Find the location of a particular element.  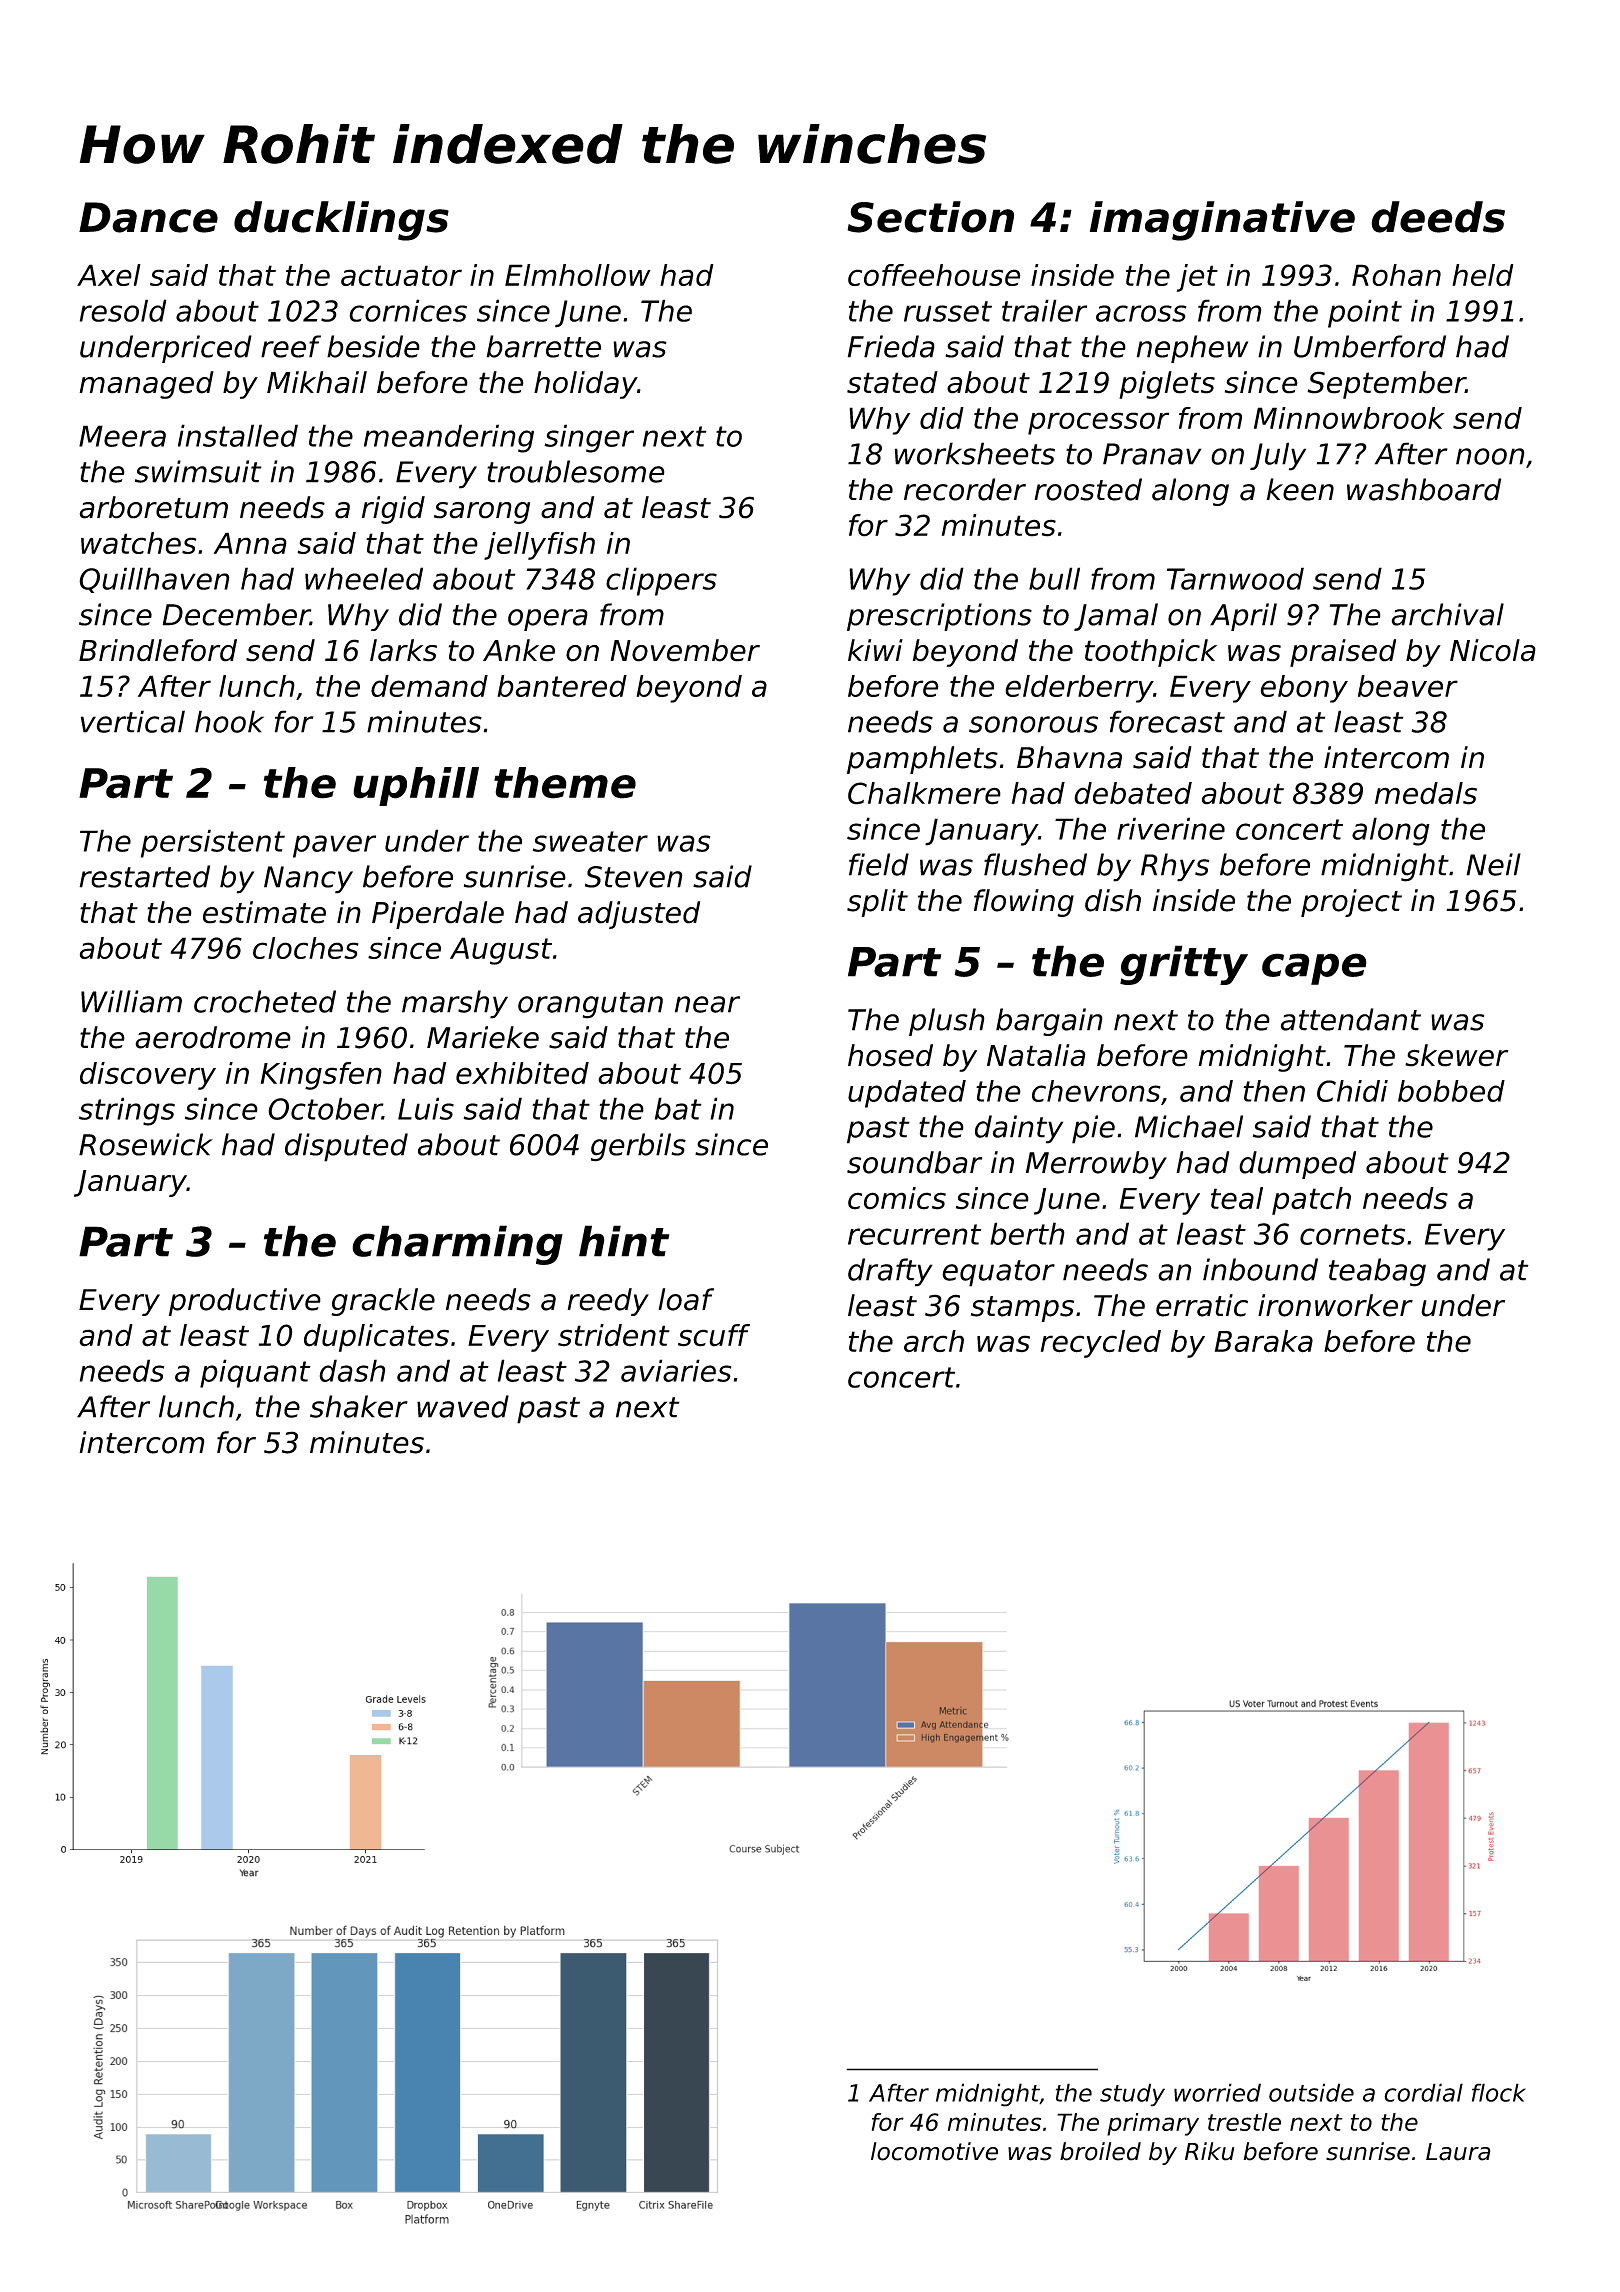

shaker is located at coordinates (359, 1406).
